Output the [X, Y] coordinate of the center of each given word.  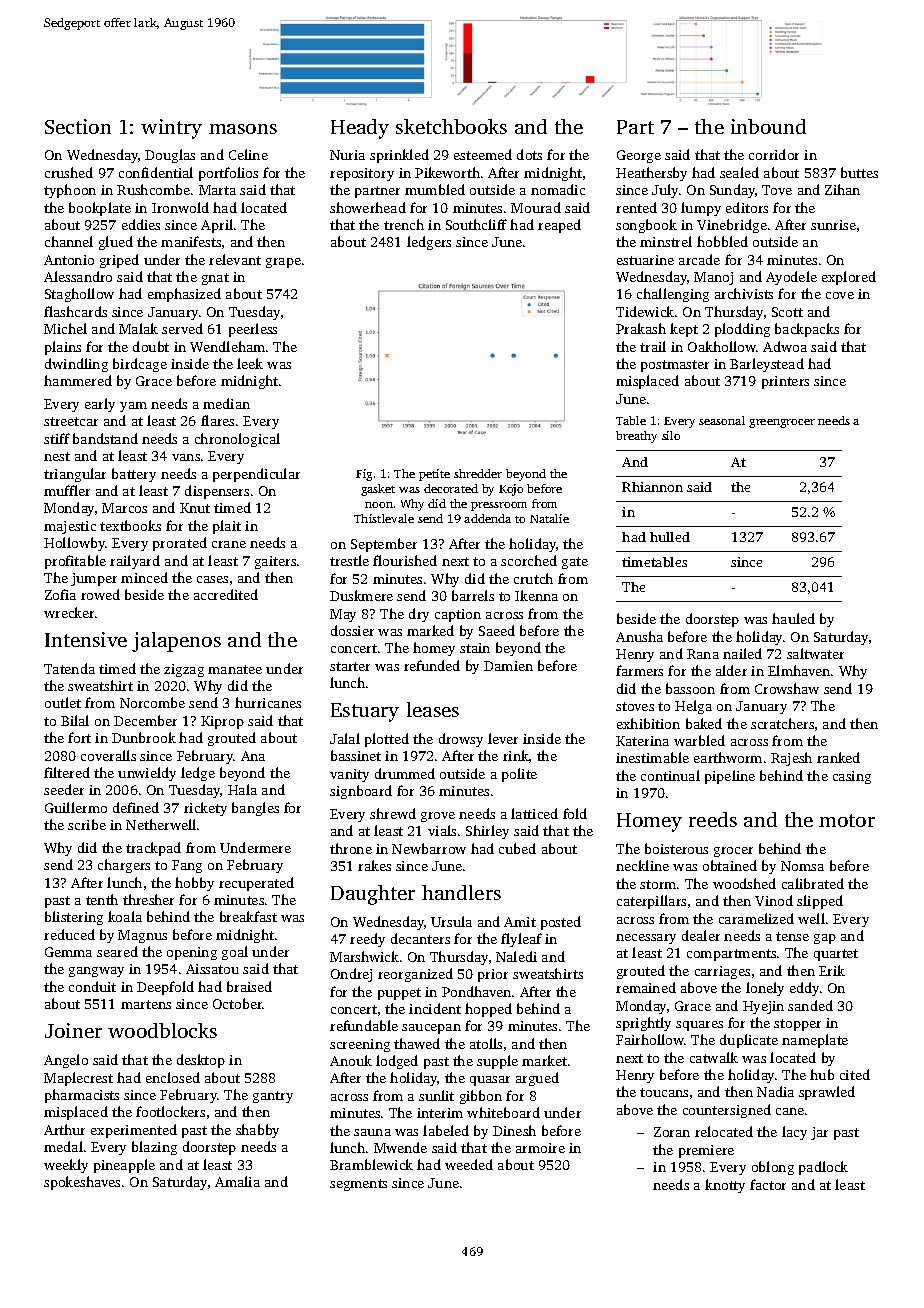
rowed [100, 594]
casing [852, 777]
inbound [768, 126]
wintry [171, 129]
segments [358, 1185]
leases [433, 709]
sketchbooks [451, 126]
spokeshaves [82, 1183]
